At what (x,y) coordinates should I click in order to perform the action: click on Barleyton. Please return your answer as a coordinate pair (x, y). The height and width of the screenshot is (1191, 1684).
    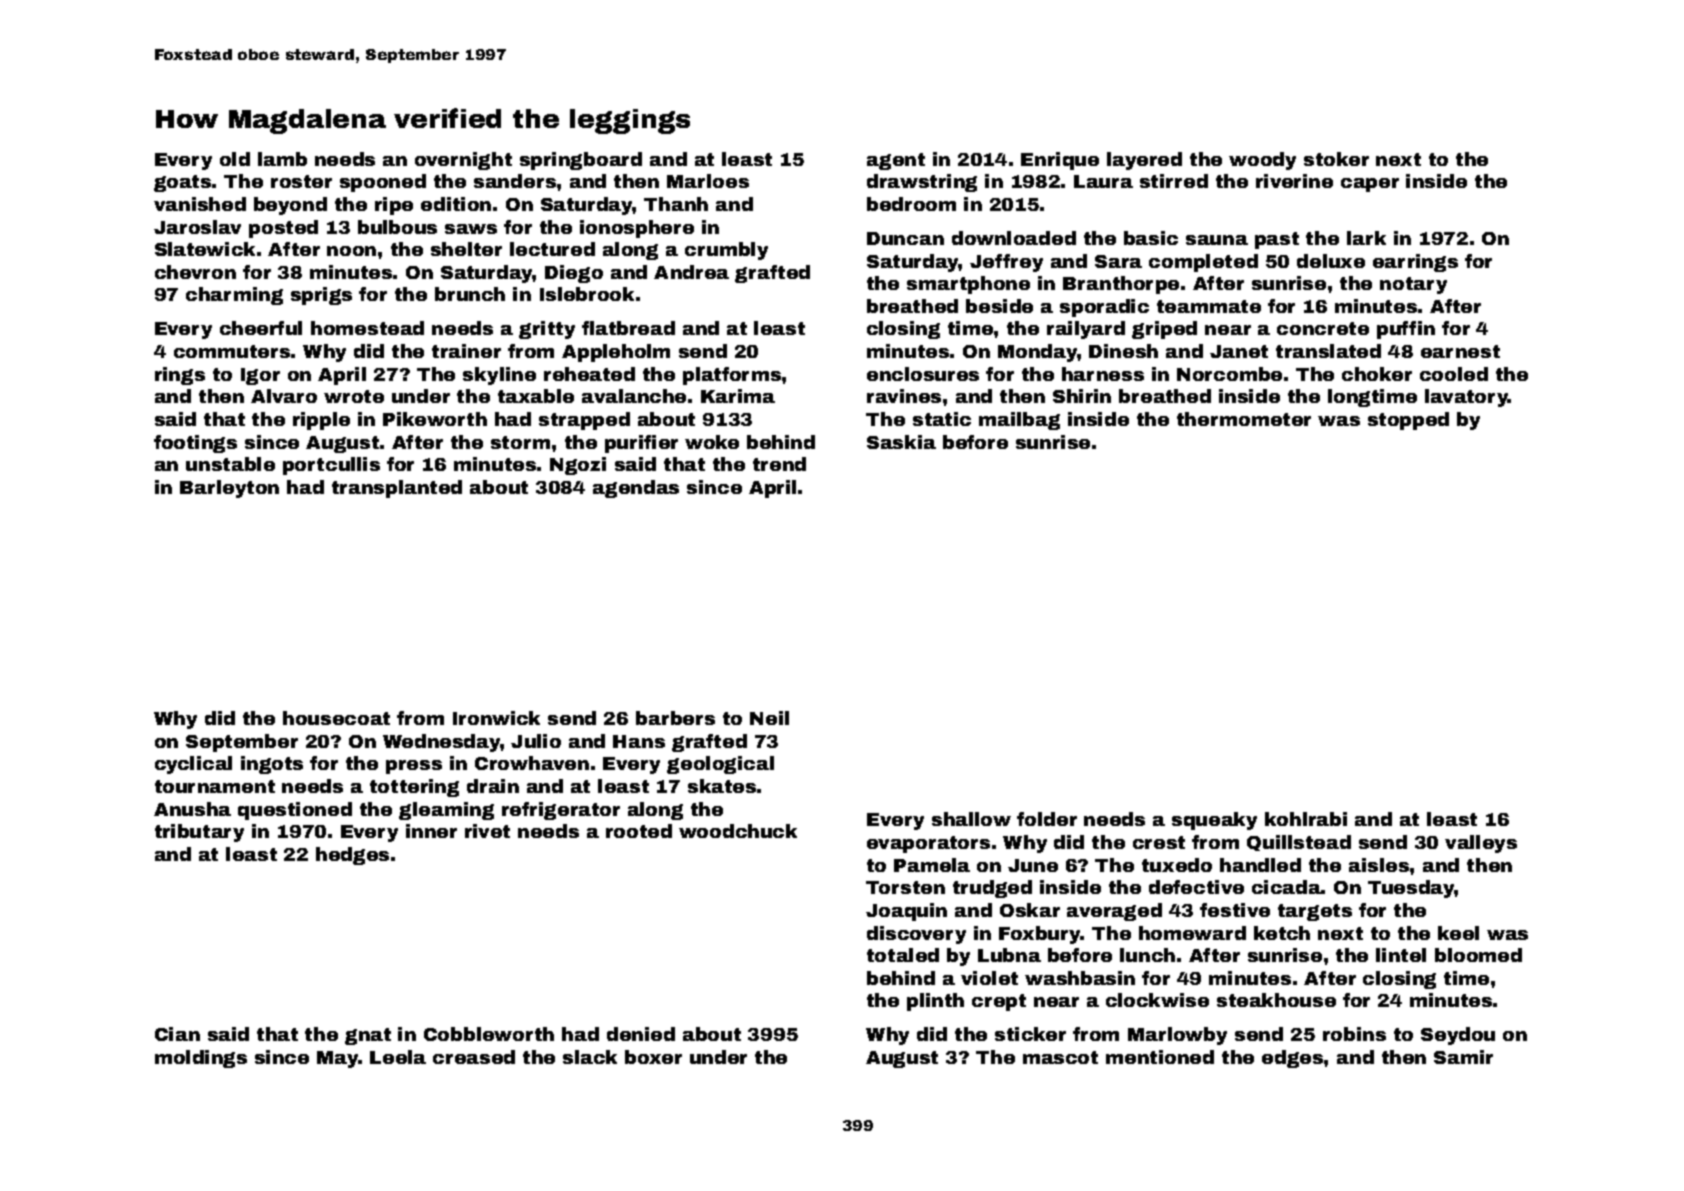
    Looking at the image, I should click on (229, 489).
